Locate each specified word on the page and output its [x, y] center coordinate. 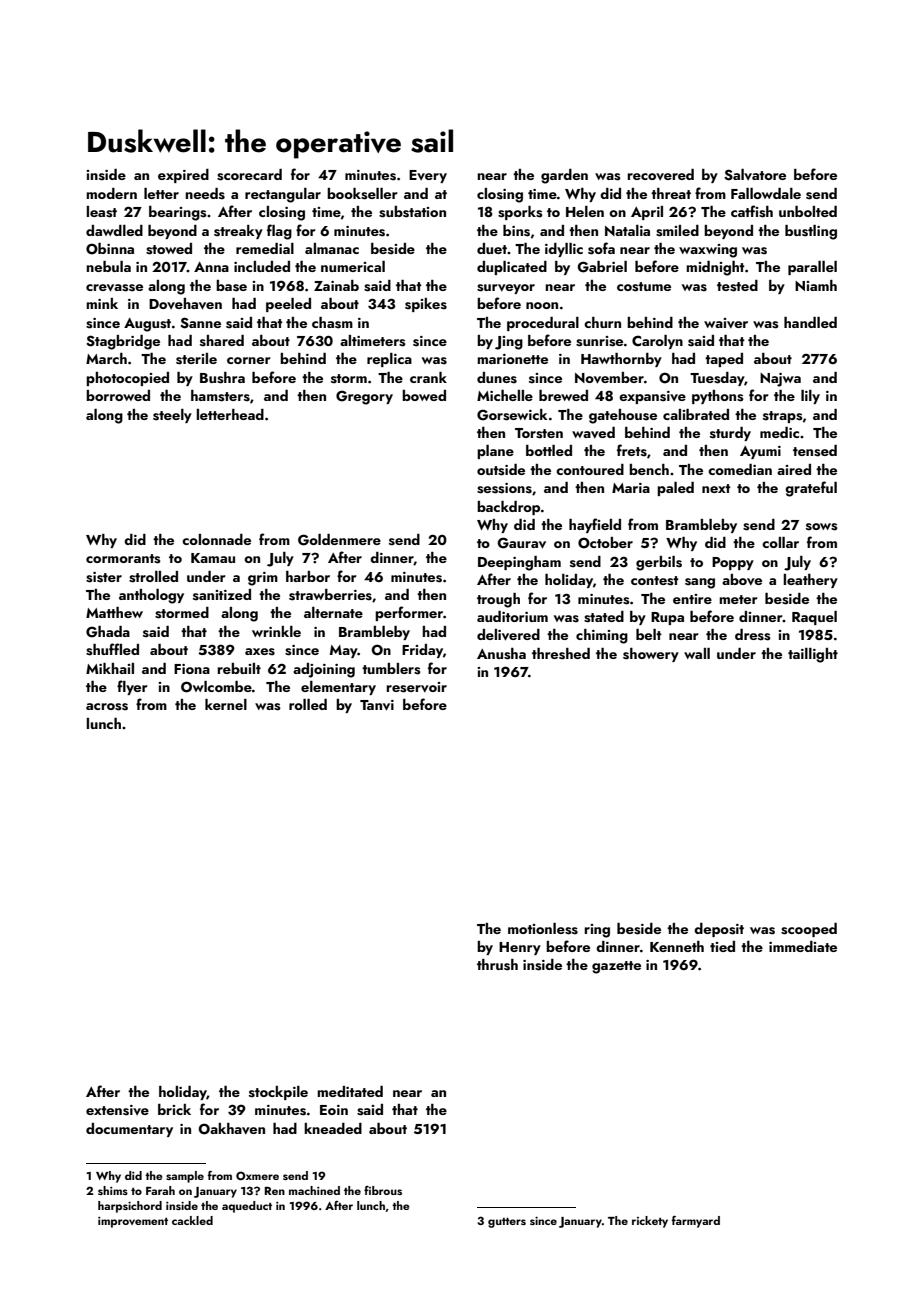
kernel [226, 704]
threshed [561, 654]
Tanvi [377, 705]
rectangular [283, 195]
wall [697, 653]
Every [428, 176]
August [147, 325]
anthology [151, 596]
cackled [192, 1220]
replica [389, 360]
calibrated [696, 414]
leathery [810, 581]
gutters [507, 1223]
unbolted [808, 211]
